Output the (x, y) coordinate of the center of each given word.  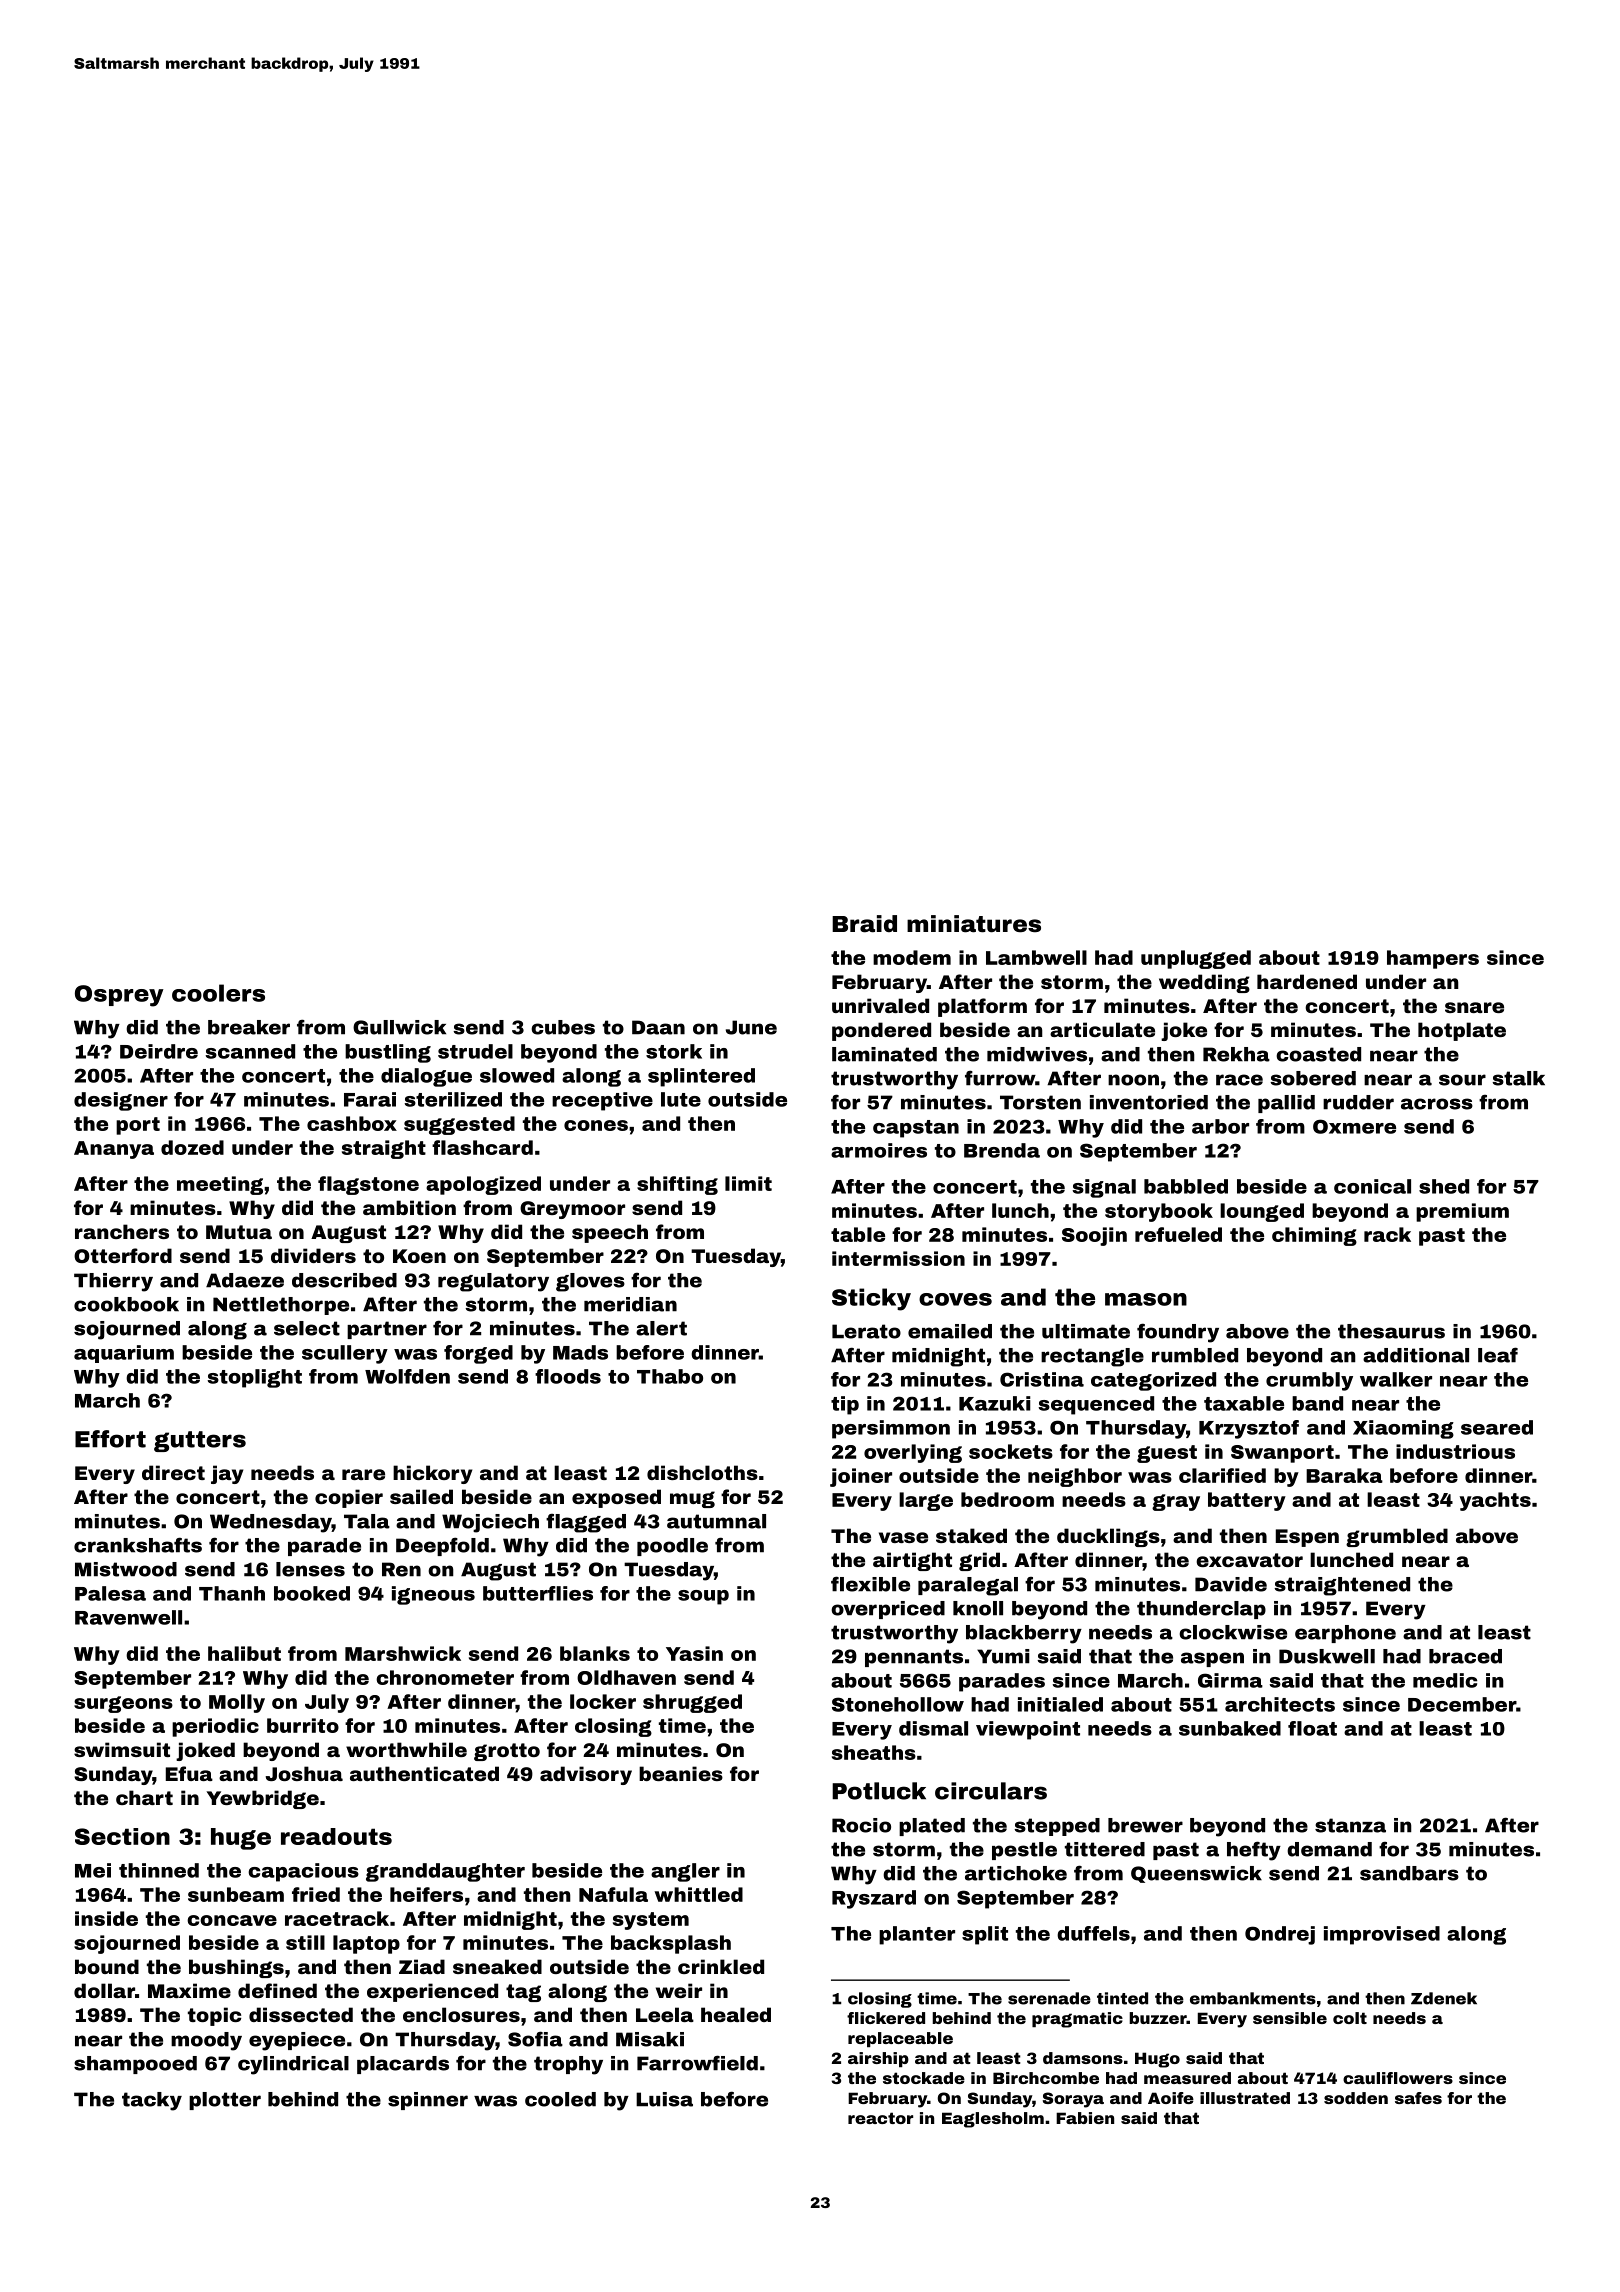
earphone (1345, 1634)
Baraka (1344, 1475)
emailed (950, 1331)
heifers (426, 1894)
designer (121, 1101)
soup (703, 1597)
